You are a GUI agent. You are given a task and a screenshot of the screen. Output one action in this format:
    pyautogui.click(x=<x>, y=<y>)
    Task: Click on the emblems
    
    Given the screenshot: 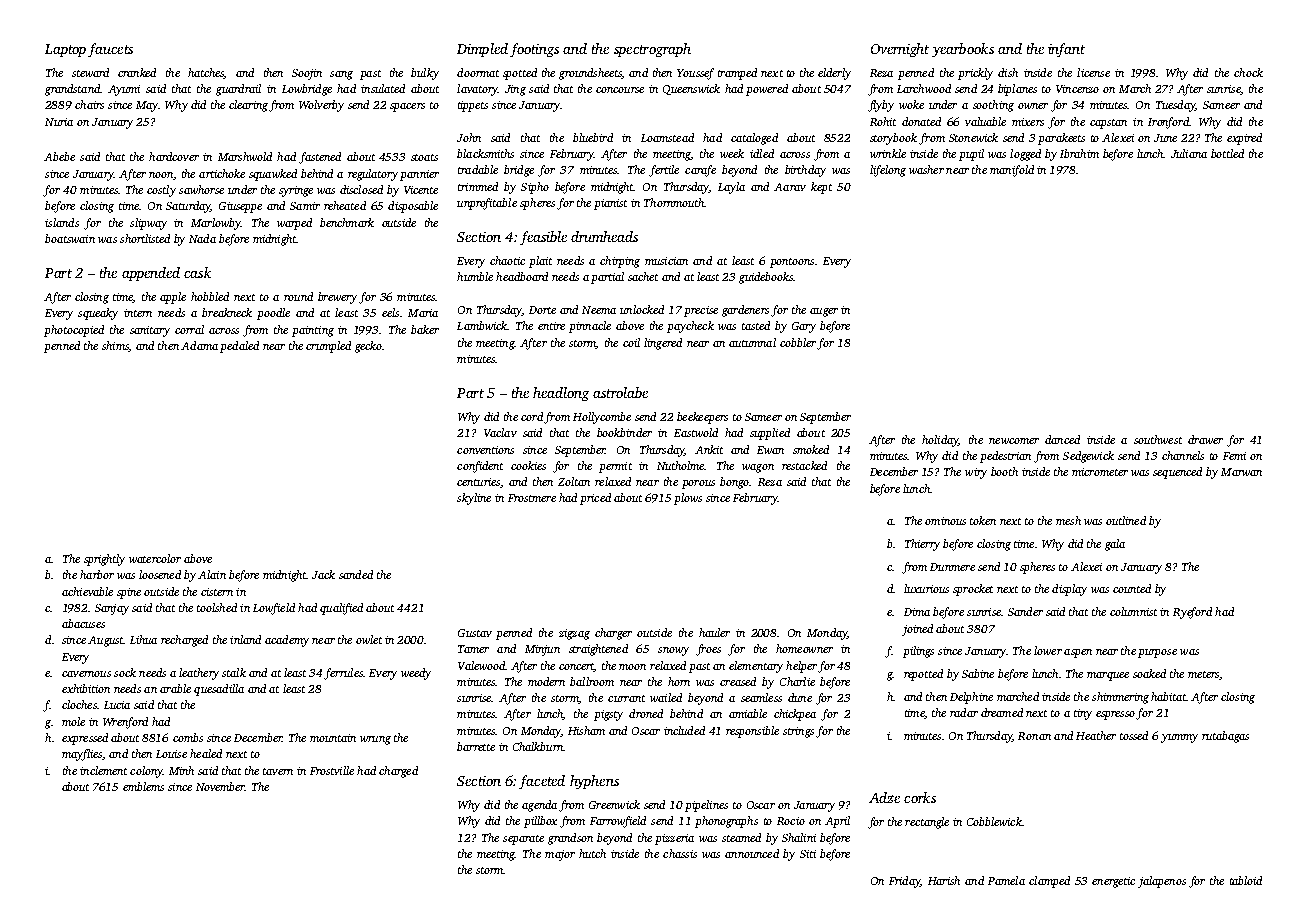 What is the action you would take?
    pyautogui.click(x=143, y=786)
